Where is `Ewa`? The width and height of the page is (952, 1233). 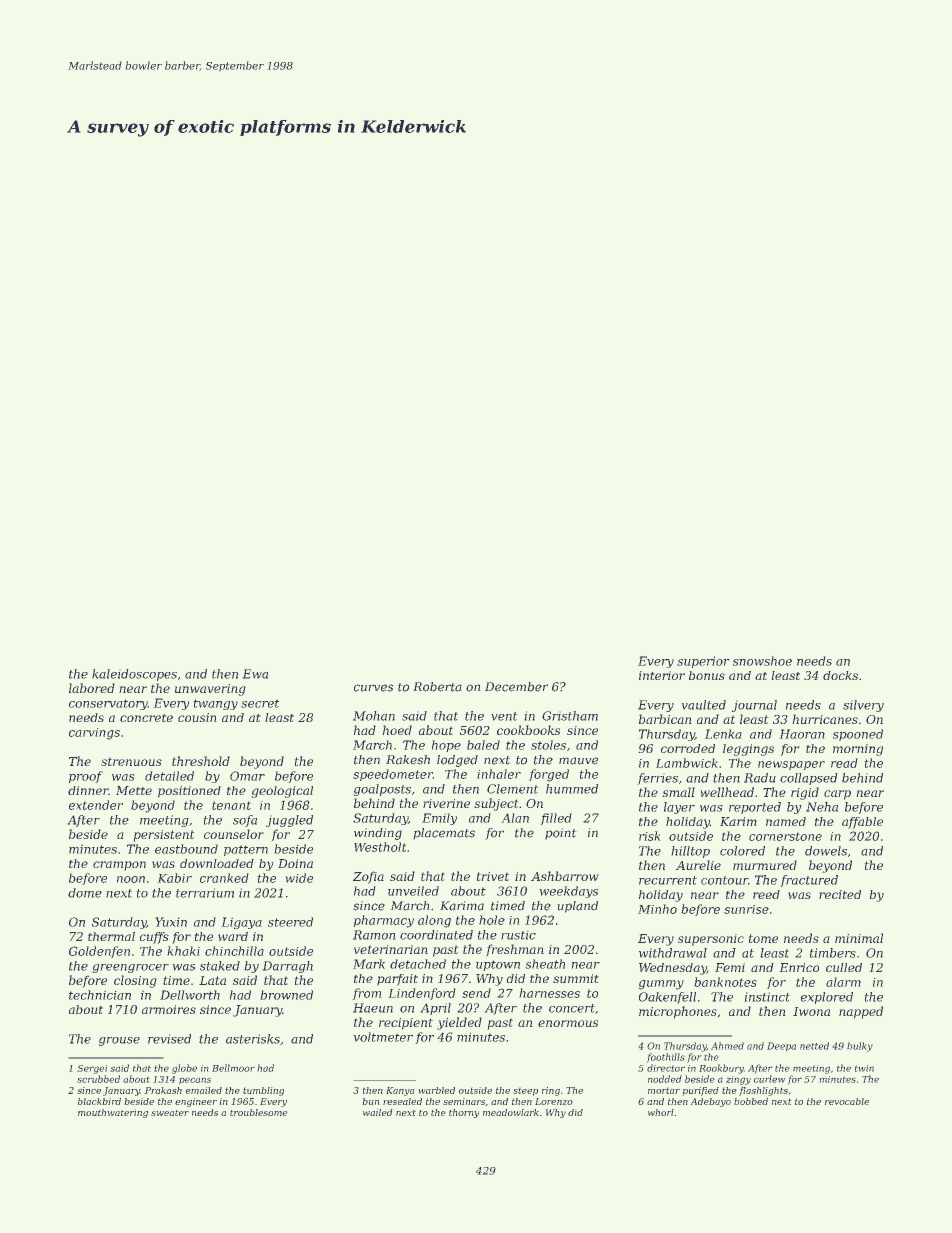
Ewa is located at coordinates (255, 674).
